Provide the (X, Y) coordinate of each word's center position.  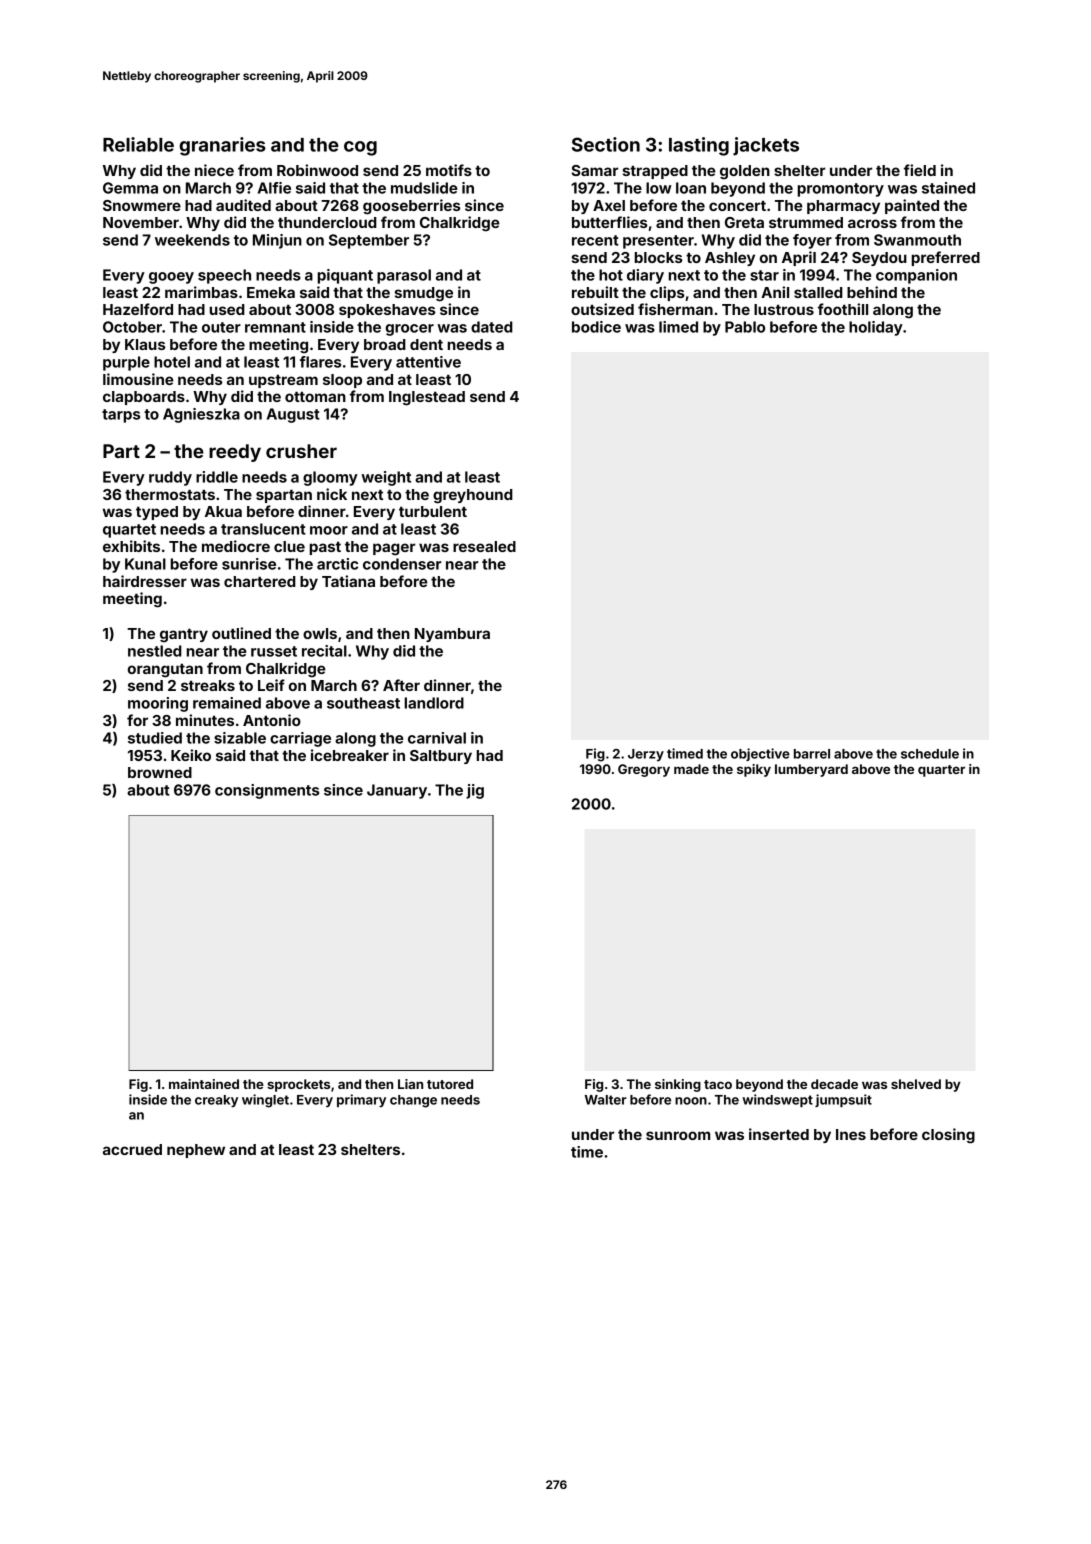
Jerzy (646, 755)
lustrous (784, 309)
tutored (450, 1084)
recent (595, 240)
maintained (204, 1084)
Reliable (138, 144)
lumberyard (811, 770)
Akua (223, 511)
